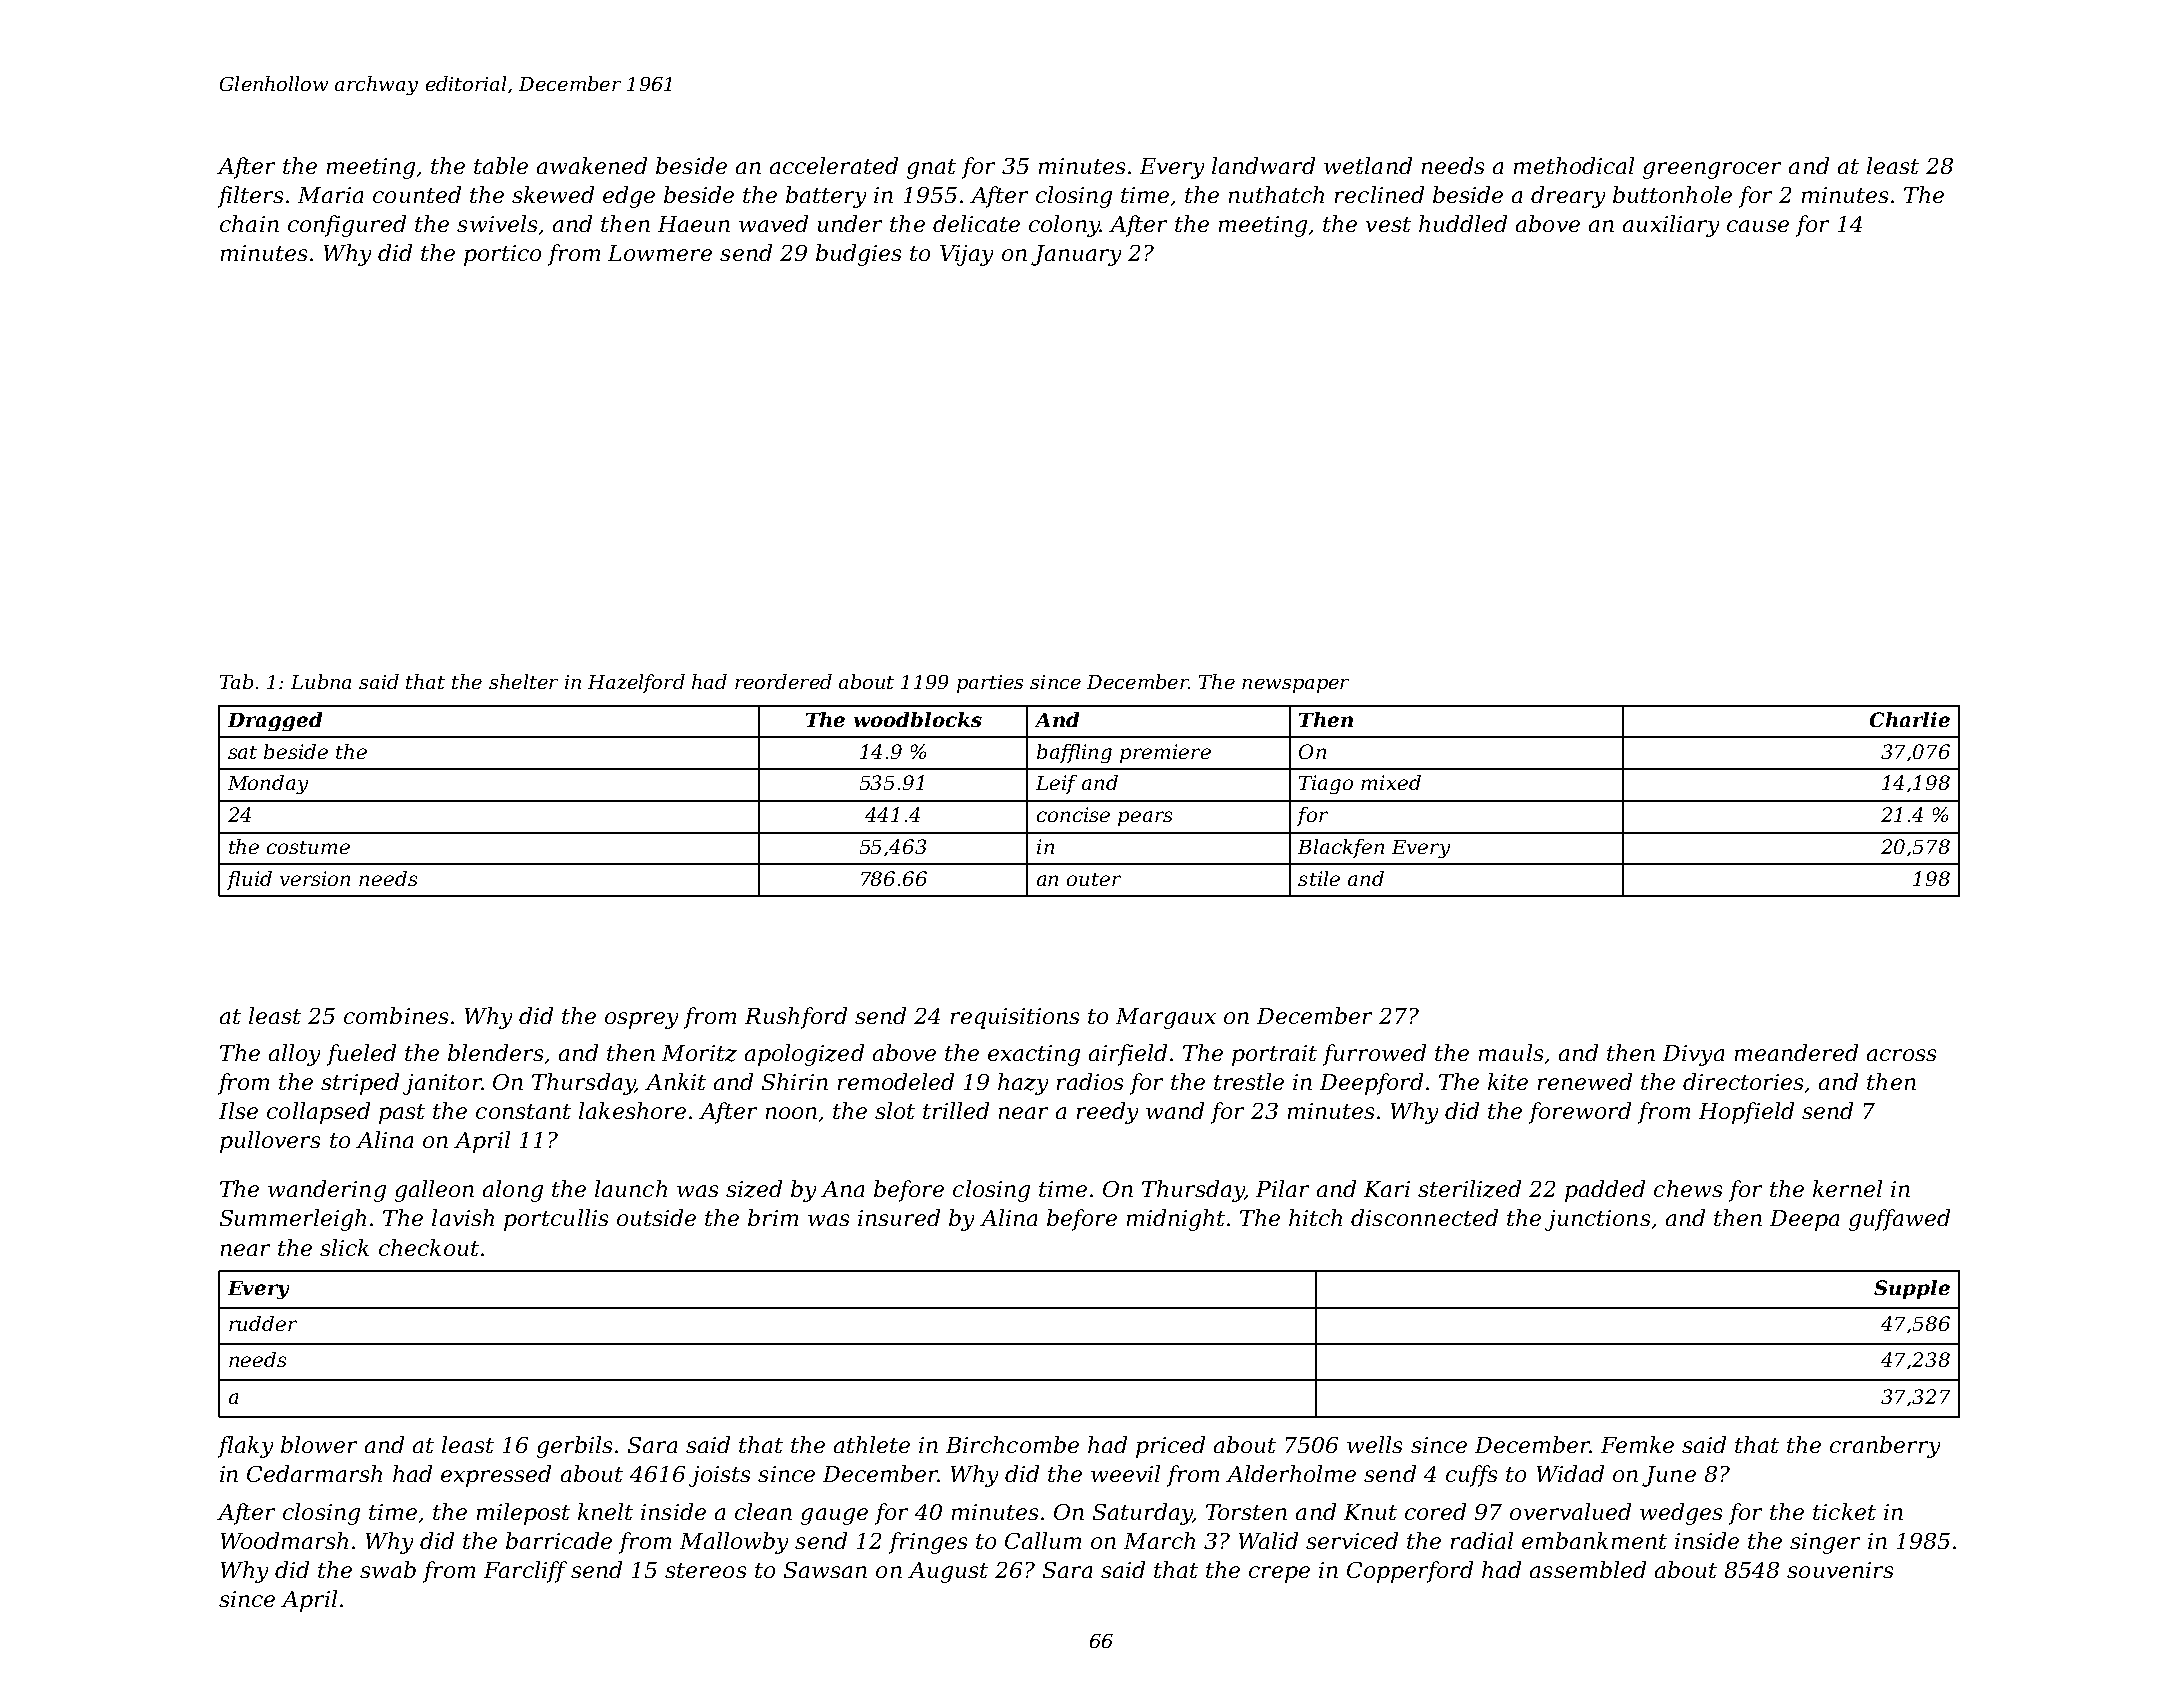  What do you see at coordinates (1388, 224) in the document?
I see `vest` at bounding box center [1388, 224].
